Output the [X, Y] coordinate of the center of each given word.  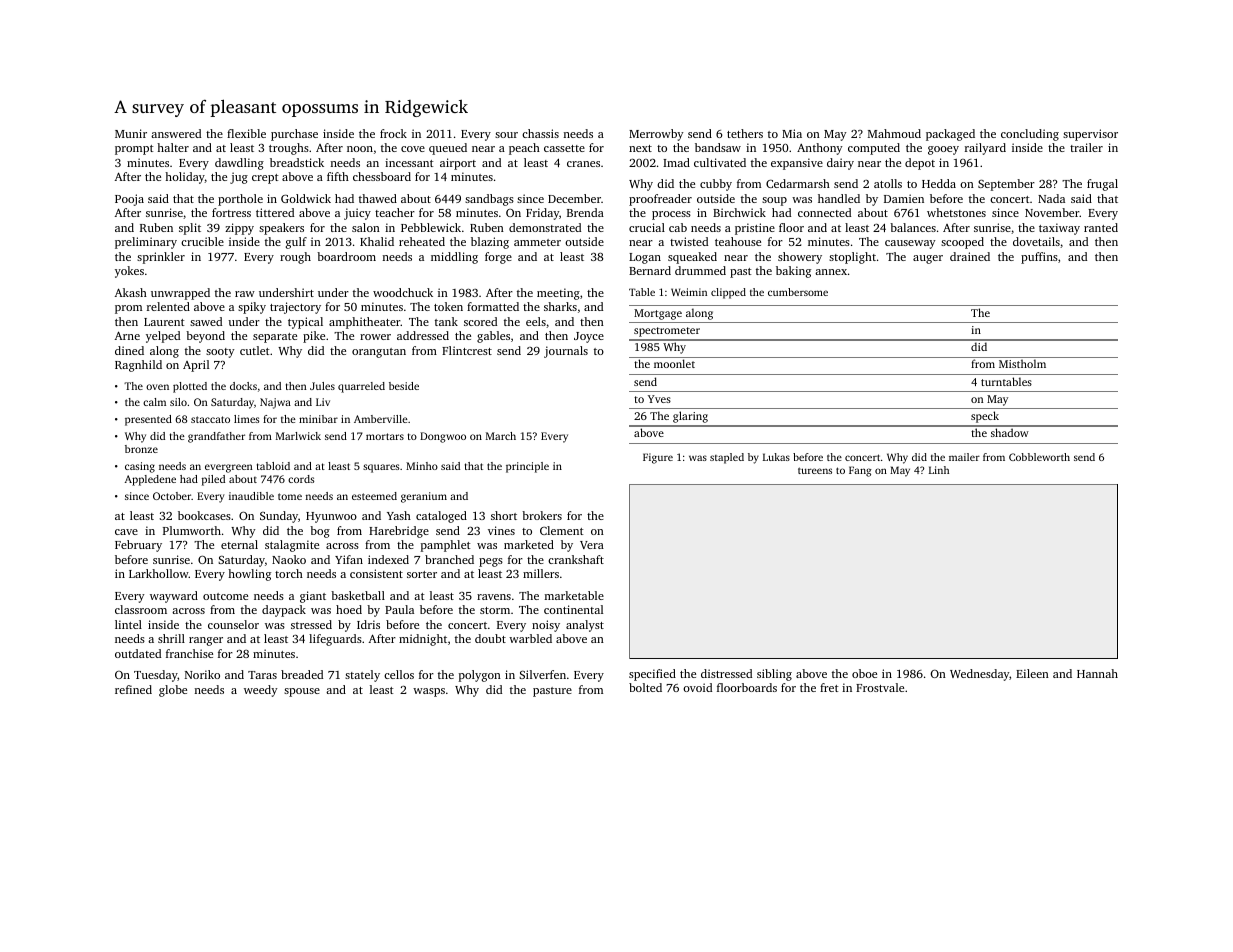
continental [573, 609]
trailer [1086, 147]
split [190, 229]
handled [839, 198]
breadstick [297, 162]
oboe [864, 673]
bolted [645, 687]
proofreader [660, 200]
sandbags [489, 200]
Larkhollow [159, 573]
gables [493, 337]
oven [157, 387]
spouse [302, 692]
